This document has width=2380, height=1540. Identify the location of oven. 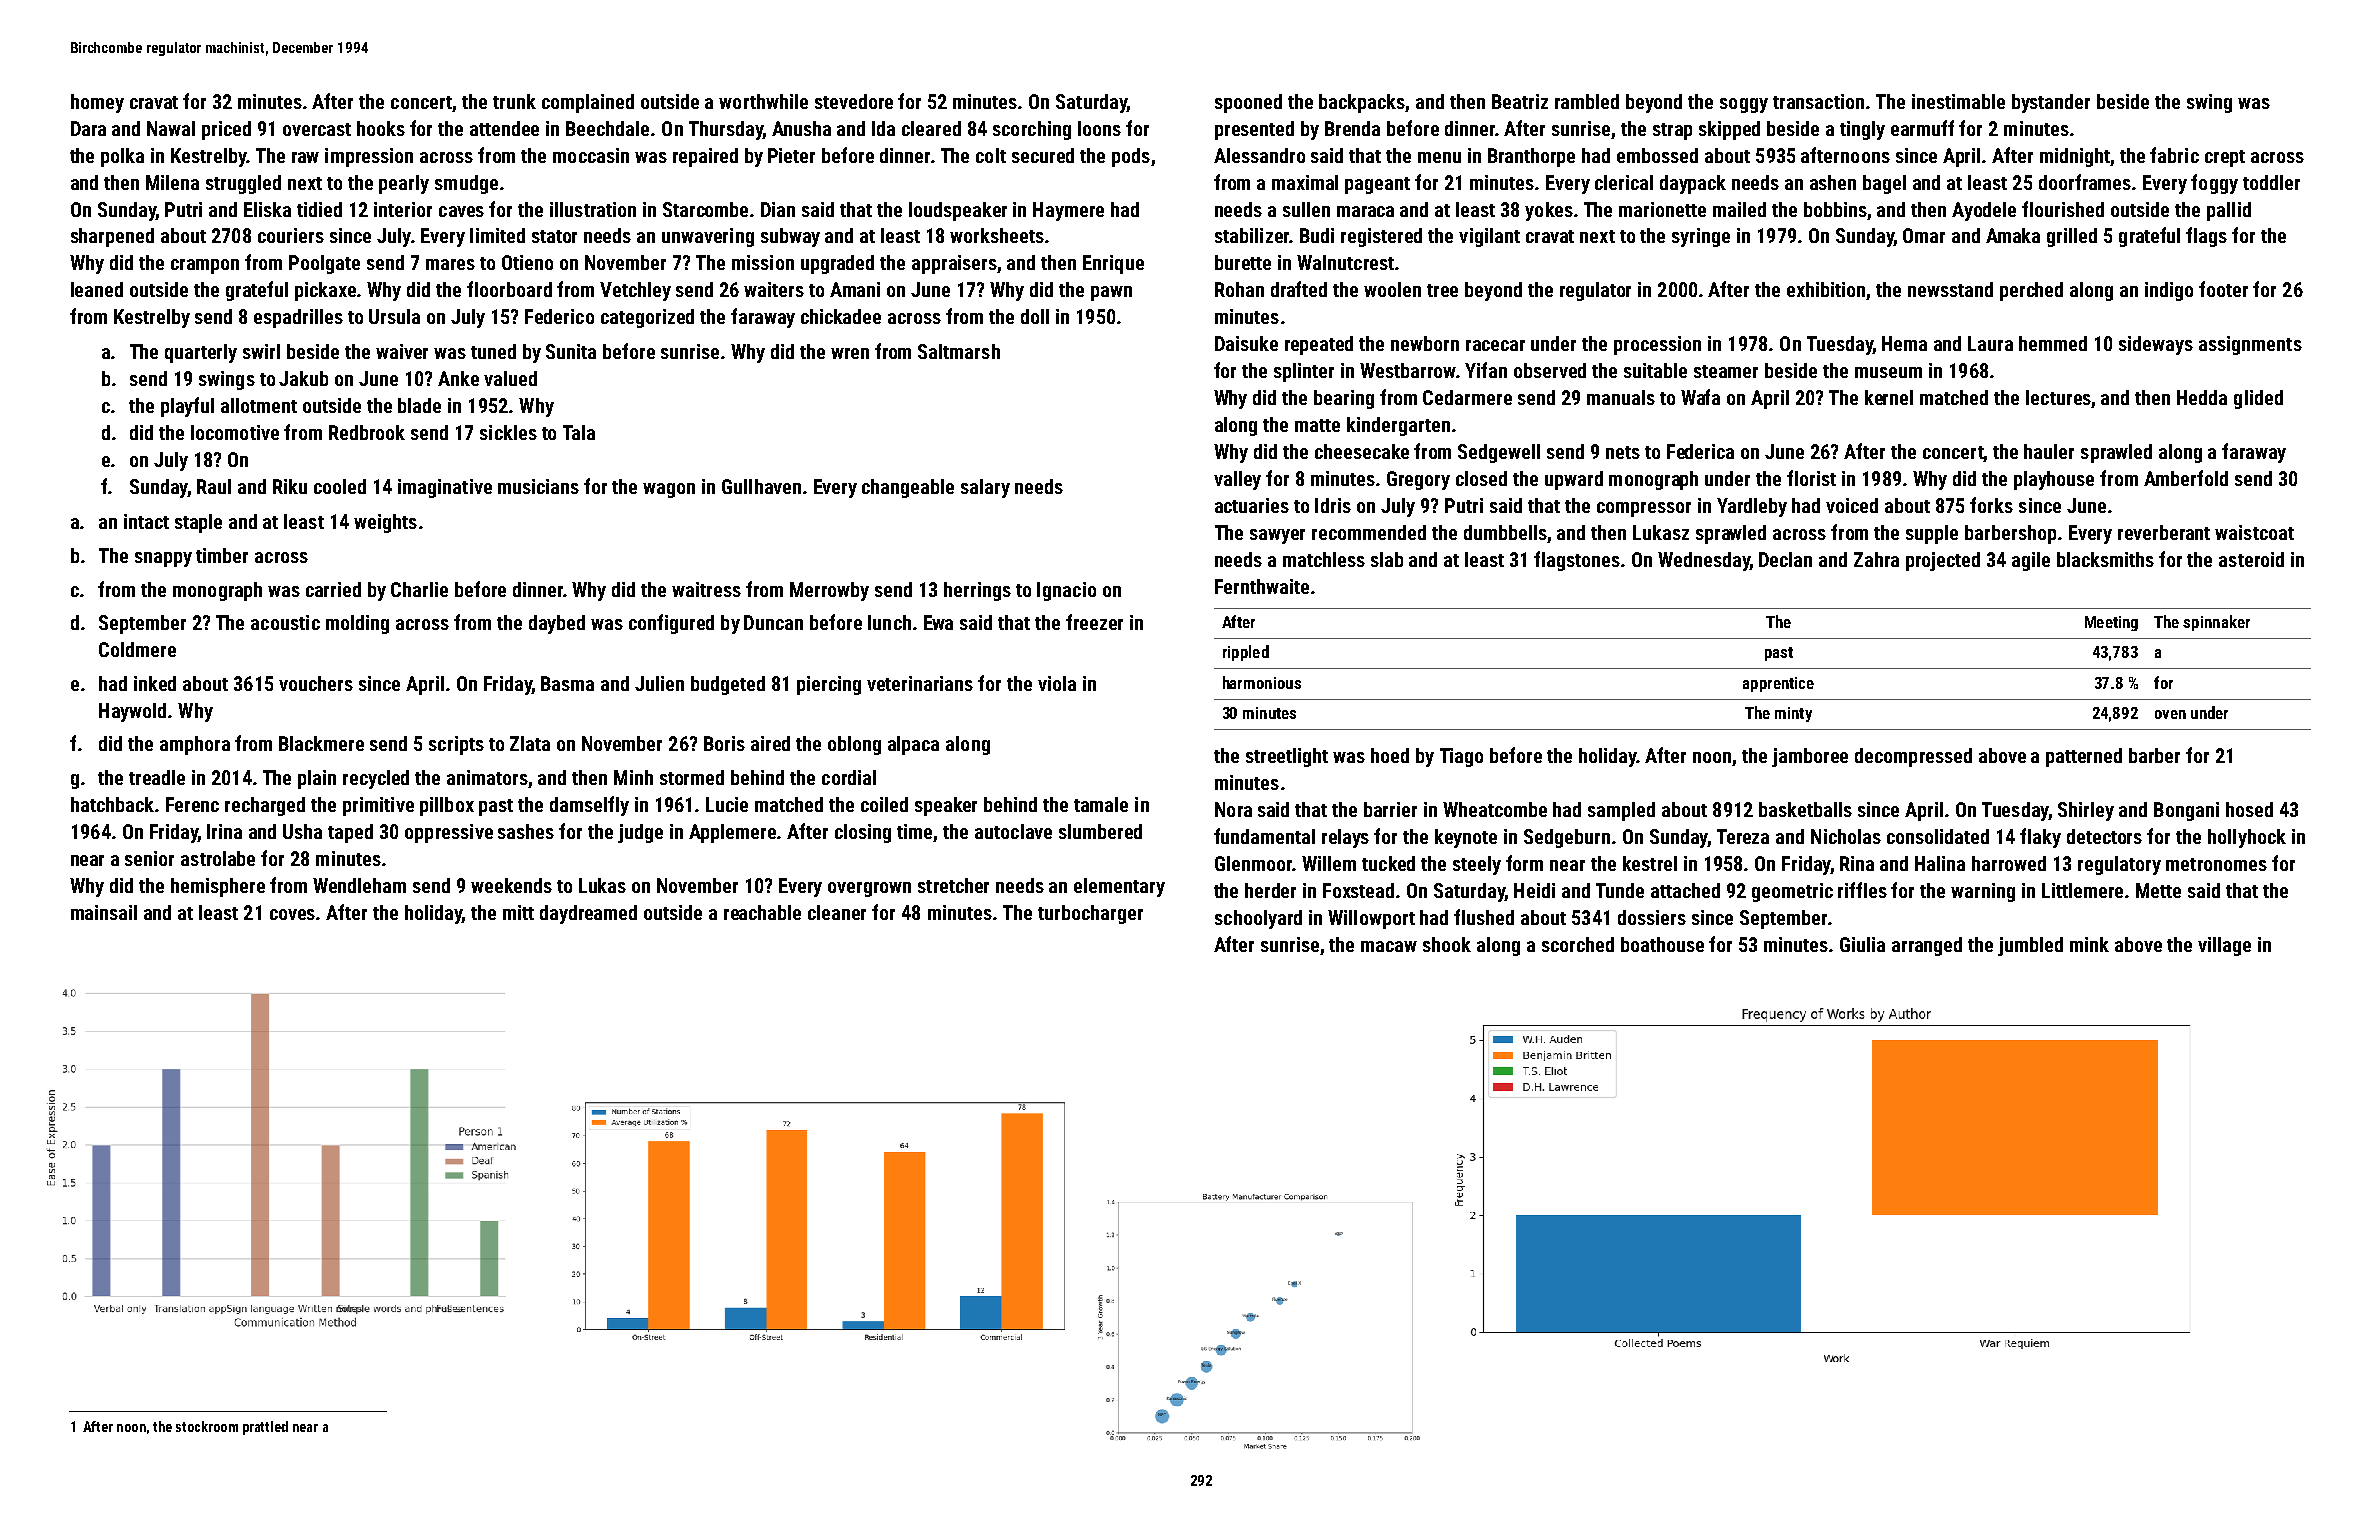
(2170, 714).
